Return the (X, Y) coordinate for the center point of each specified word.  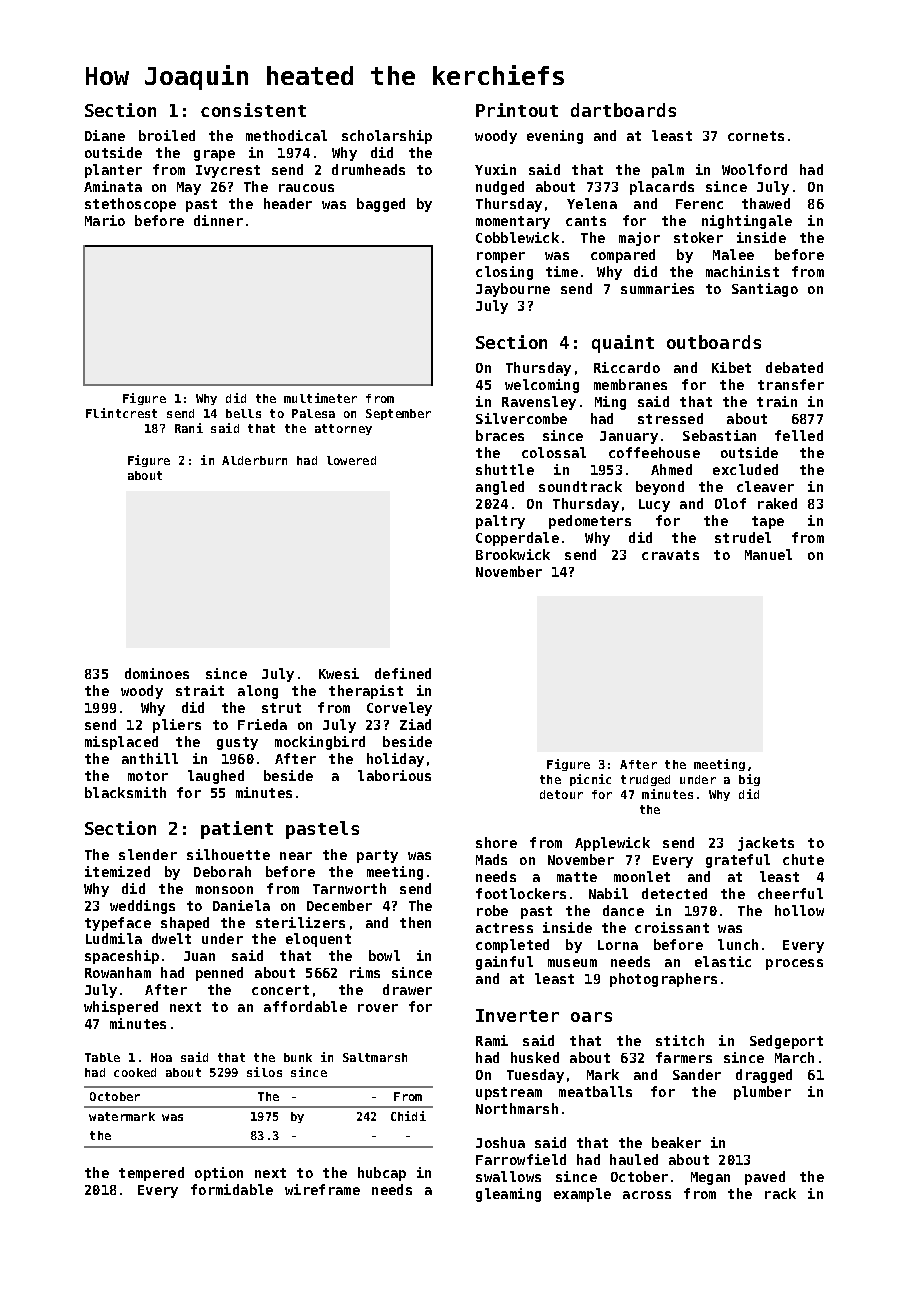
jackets (766, 844)
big (749, 780)
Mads (491, 859)
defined (403, 673)
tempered (151, 1174)
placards (662, 188)
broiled (167, 135)
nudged (500, 188)
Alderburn (254, 460)
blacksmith (125, 792)
